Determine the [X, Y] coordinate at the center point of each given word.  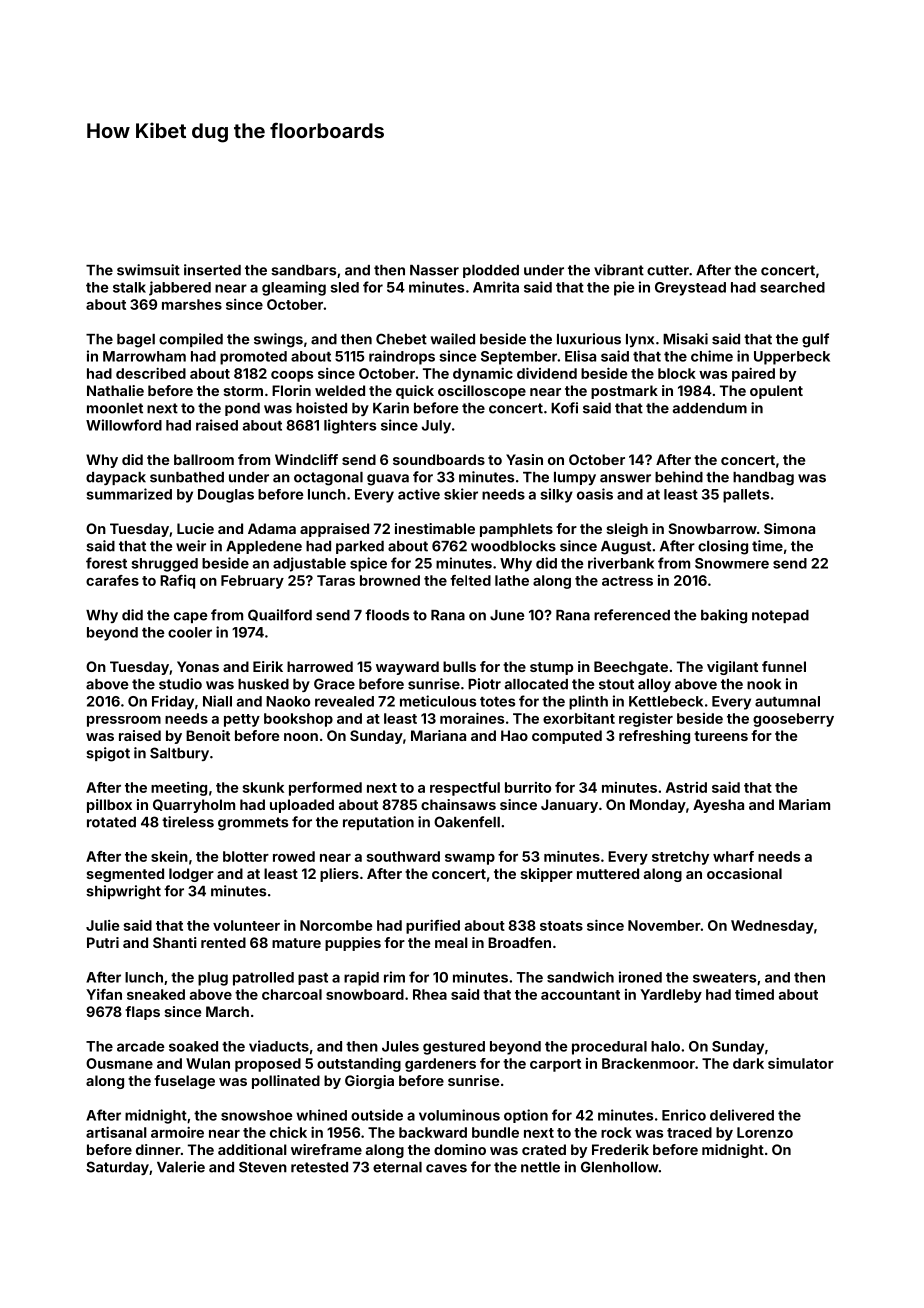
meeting [179, 789]
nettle [540, 1167]
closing [723, 547]
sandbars [303, 270]
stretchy [680, 858]
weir [191, 546]
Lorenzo [765, 1132]
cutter [668, 270]
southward [403, 856]
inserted [212, 270]
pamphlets [516, 530]
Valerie [181, 1167]
